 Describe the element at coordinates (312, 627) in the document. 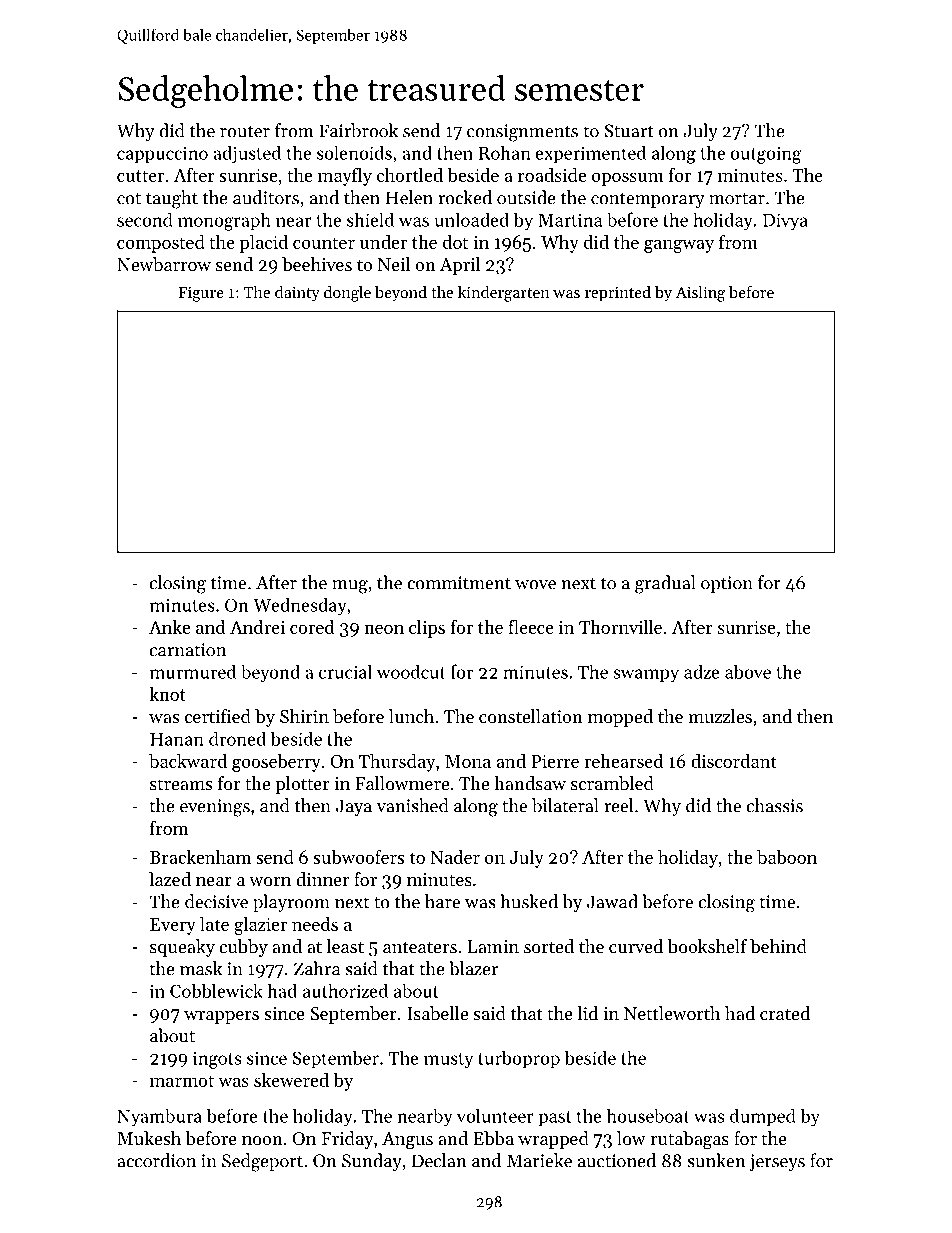

I see `cored` at that location.
